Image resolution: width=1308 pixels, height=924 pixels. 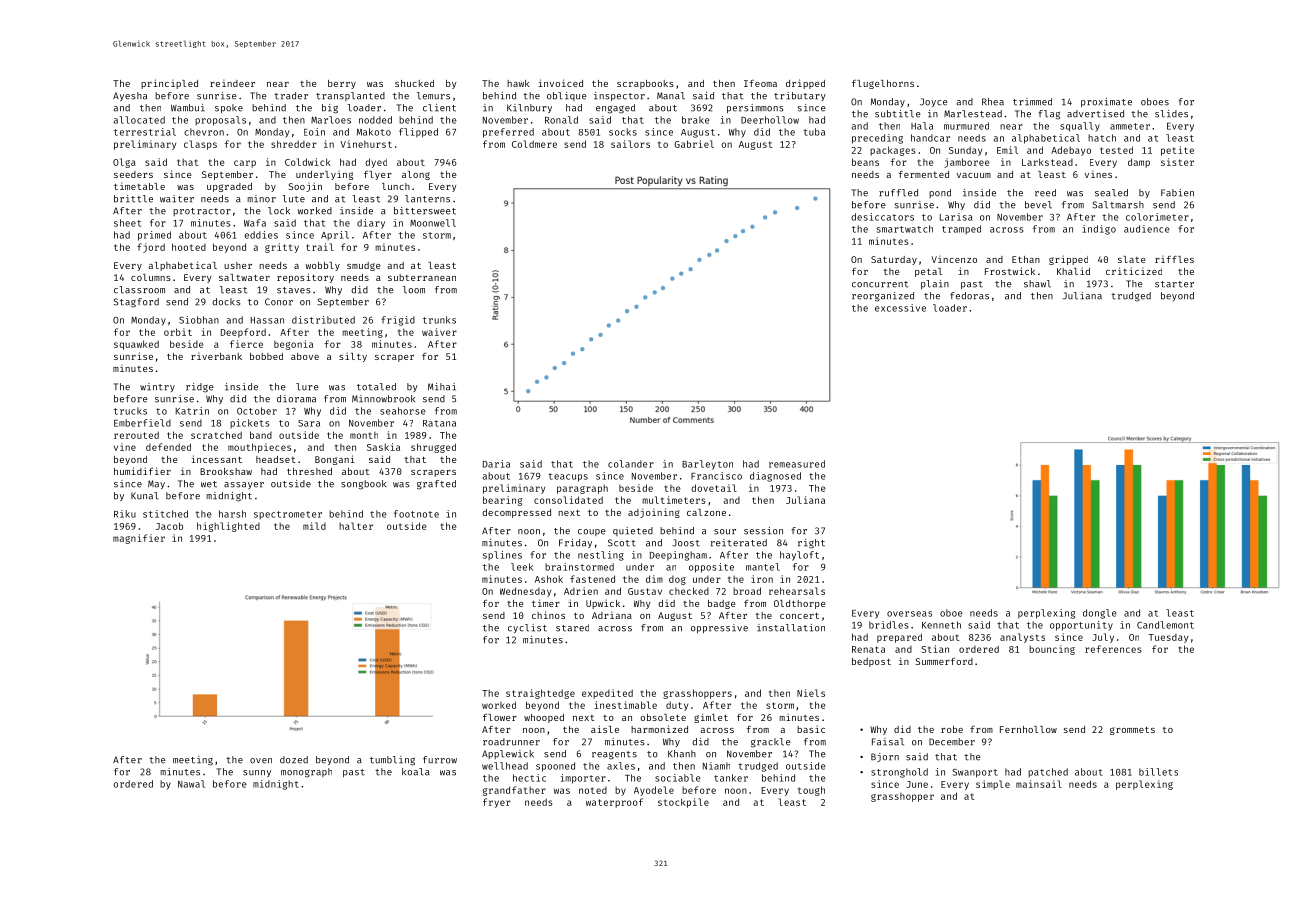 I want to click on diagnosed, so click(x=775, y=477).
